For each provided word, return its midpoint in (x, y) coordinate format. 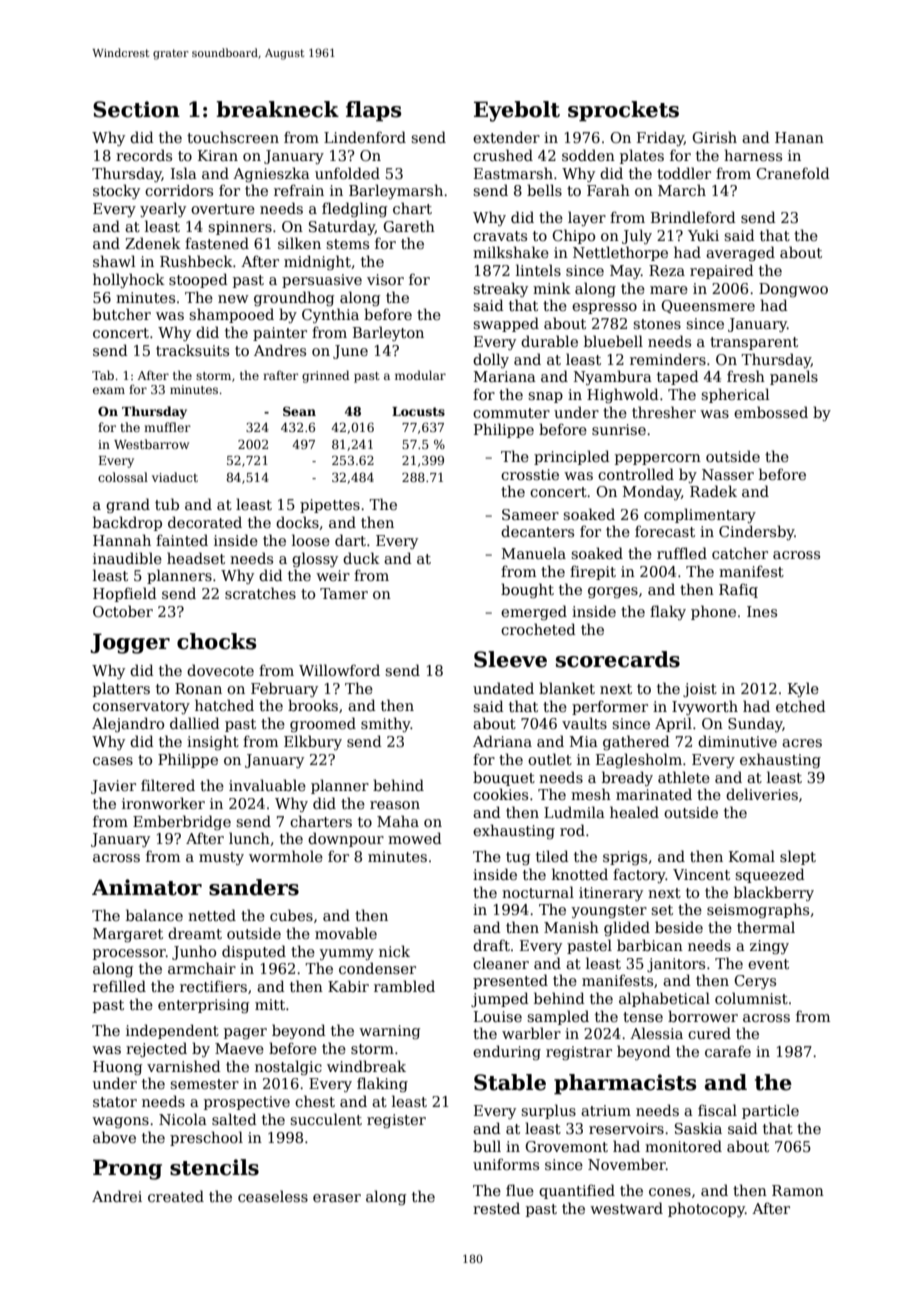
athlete (684, 777)
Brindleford (693, 217)
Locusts (418, 411)
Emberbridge (182, 822)
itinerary (611, 894)
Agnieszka (271, 174)
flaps (373, 111)
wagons (120, 1122)
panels (794, 377)
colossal (123, 477)
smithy (386, 724)
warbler (531, 1033)
